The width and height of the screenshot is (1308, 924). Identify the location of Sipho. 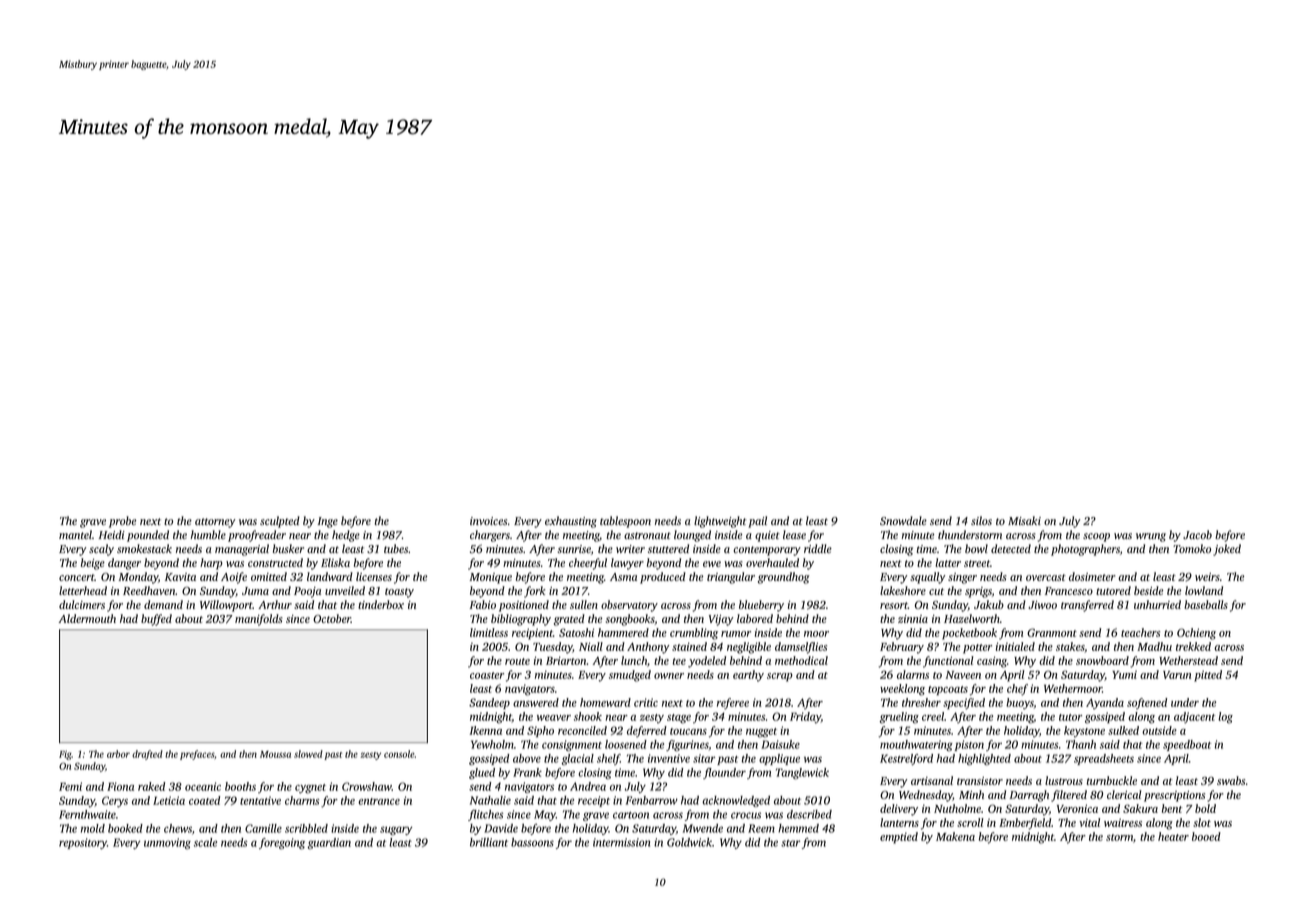
(540, 731).
